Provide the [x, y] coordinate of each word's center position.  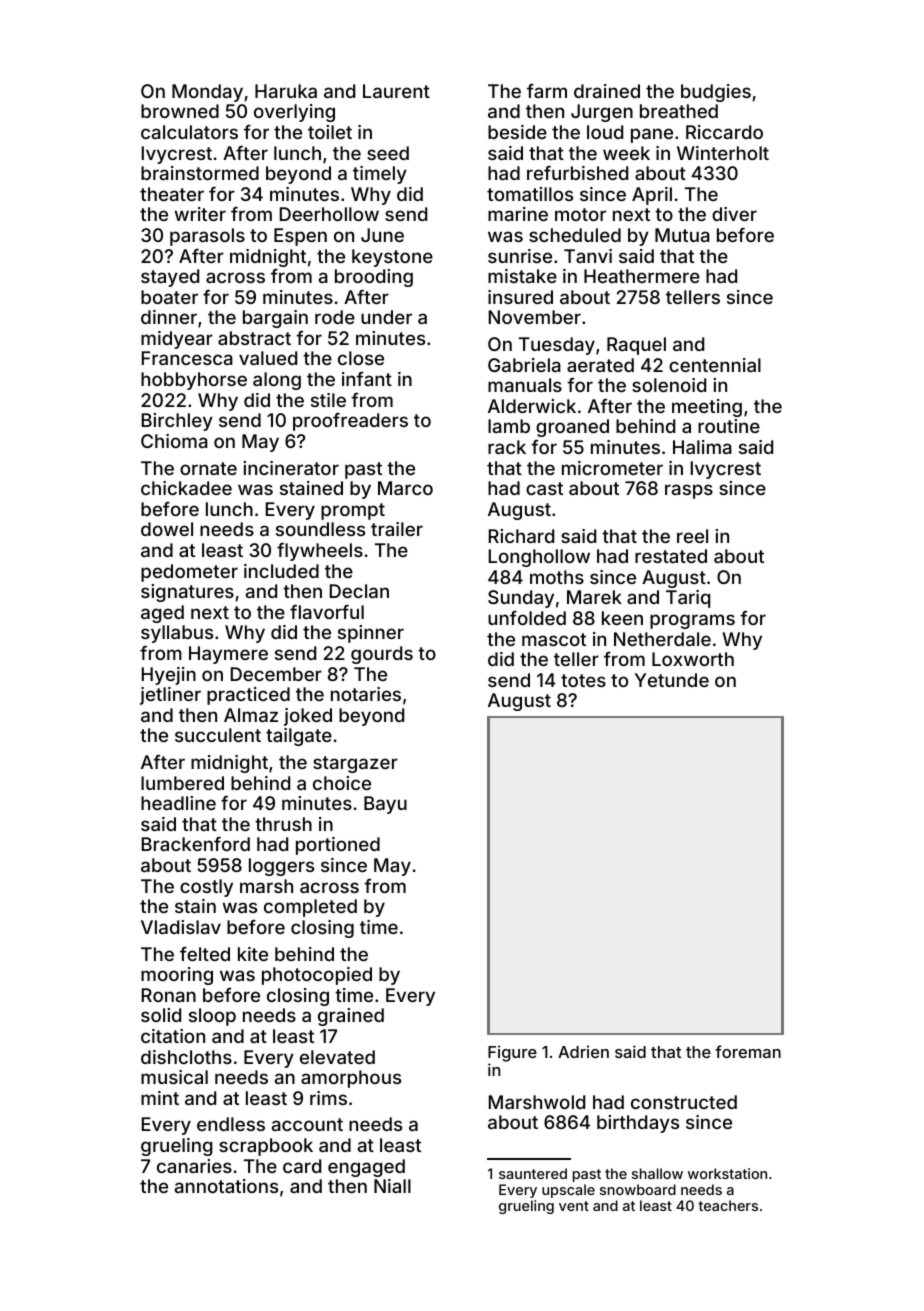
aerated [600, 365]
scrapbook [266, 1147]
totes [583, 680]
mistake [522, 276]
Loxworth [693, 659]
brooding [374, 278]
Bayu [385, 805]
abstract [254, 338]
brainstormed [200, 173]
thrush [283, 824]
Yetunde [672, 680]
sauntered [533, 1173]
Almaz [251, 715]
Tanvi [588, 256]
